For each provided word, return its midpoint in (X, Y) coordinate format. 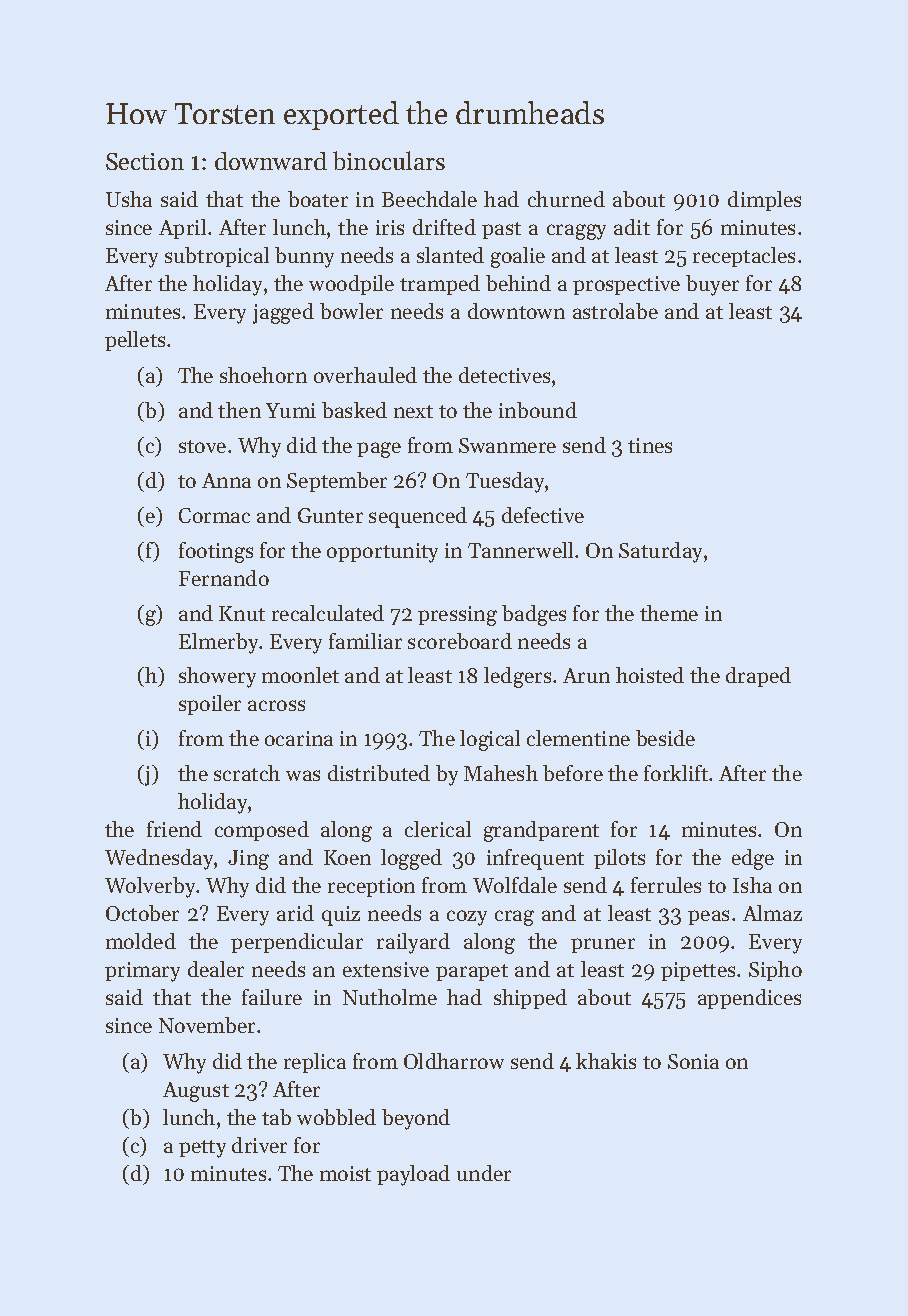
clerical (438, 829)
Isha (752, 885)
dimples (764, 201)
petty (202, 1149)
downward (271, 161)
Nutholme (390, 997)
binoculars (389, 160)
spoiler (210, 705)
